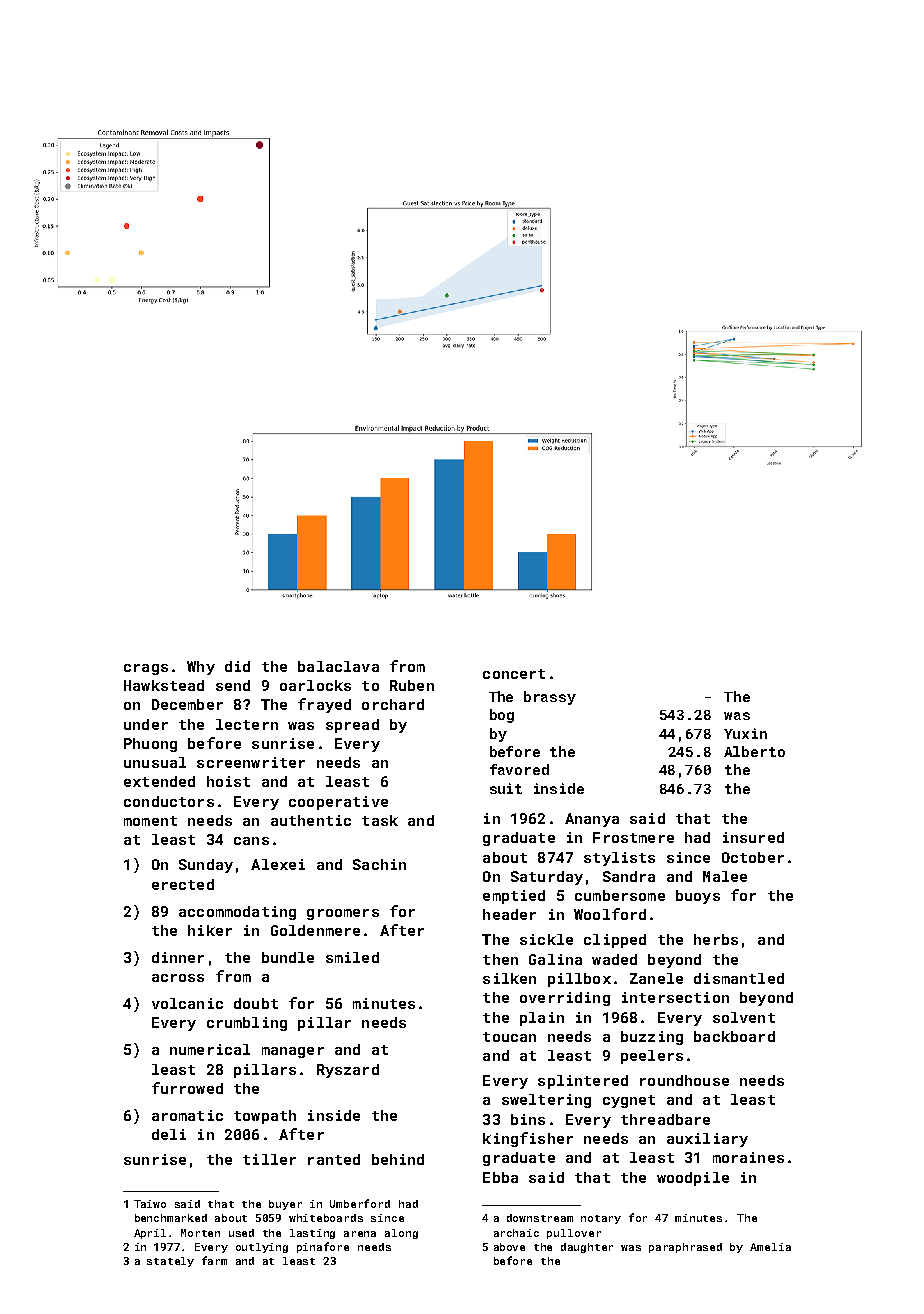 Image resolution: width=924 pixels, height=1314 pixels. Describe the element at coordinates (380, 820) in the page. I see `task` at that location.
